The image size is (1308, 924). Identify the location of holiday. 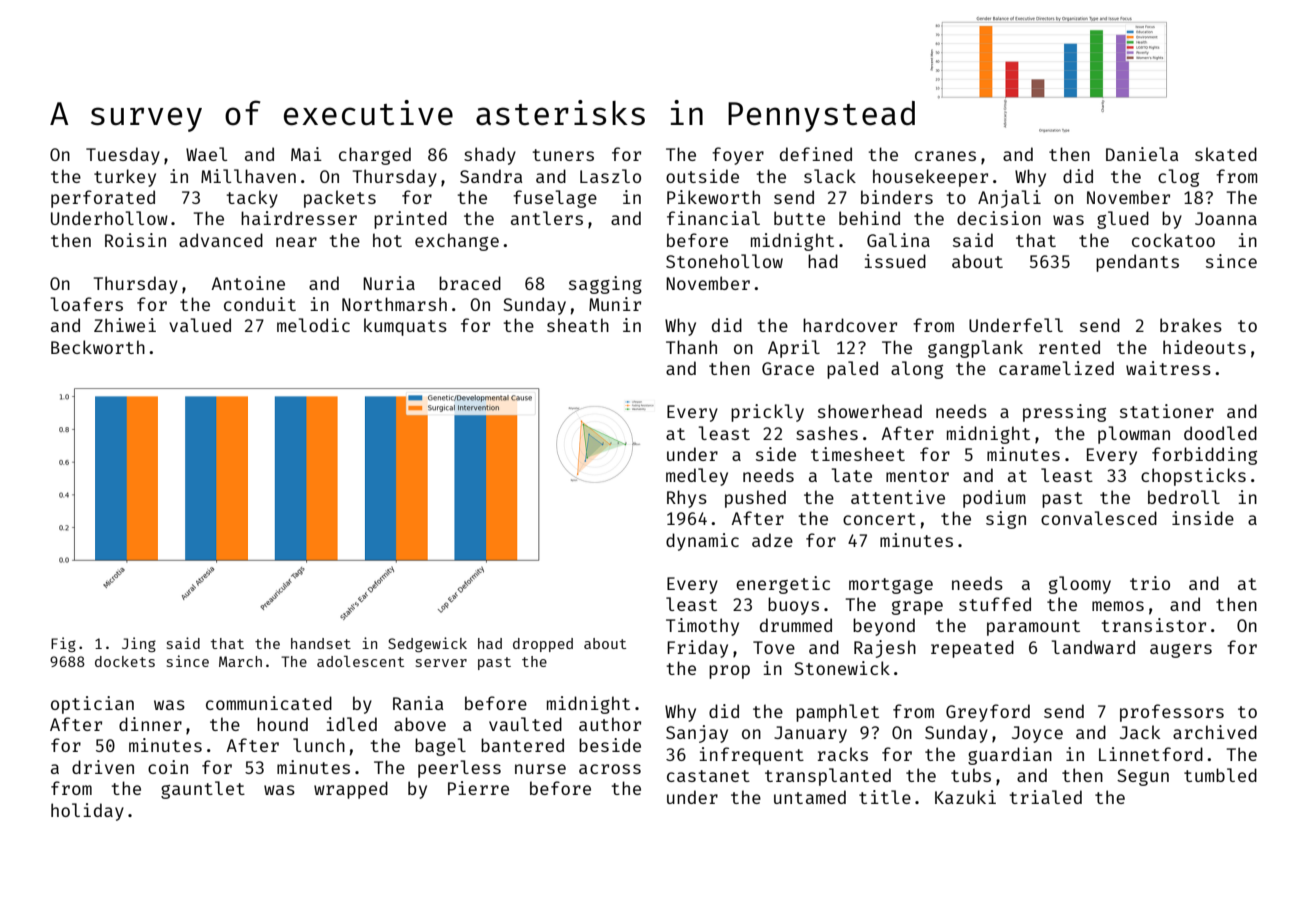
(87, 812).
